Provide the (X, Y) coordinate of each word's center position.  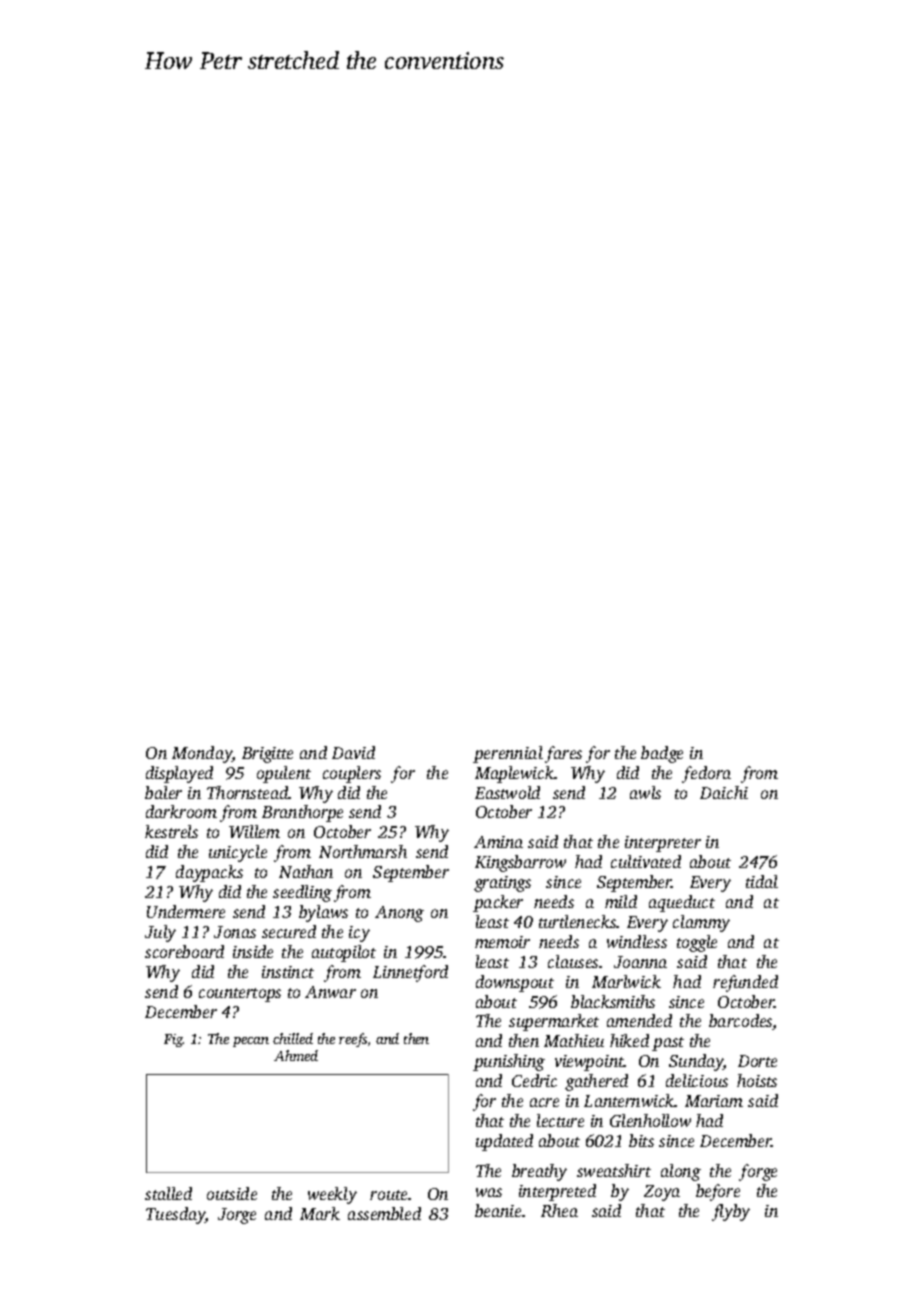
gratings (502, 884)
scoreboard (184, 951)
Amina (498, 842)
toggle (697, 943)
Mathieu (574, 1040)
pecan (251, 1042)
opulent (284, 774)
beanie (498, 1210)
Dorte (757, 1061)
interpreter (663, 844)
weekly (332, 1195)
